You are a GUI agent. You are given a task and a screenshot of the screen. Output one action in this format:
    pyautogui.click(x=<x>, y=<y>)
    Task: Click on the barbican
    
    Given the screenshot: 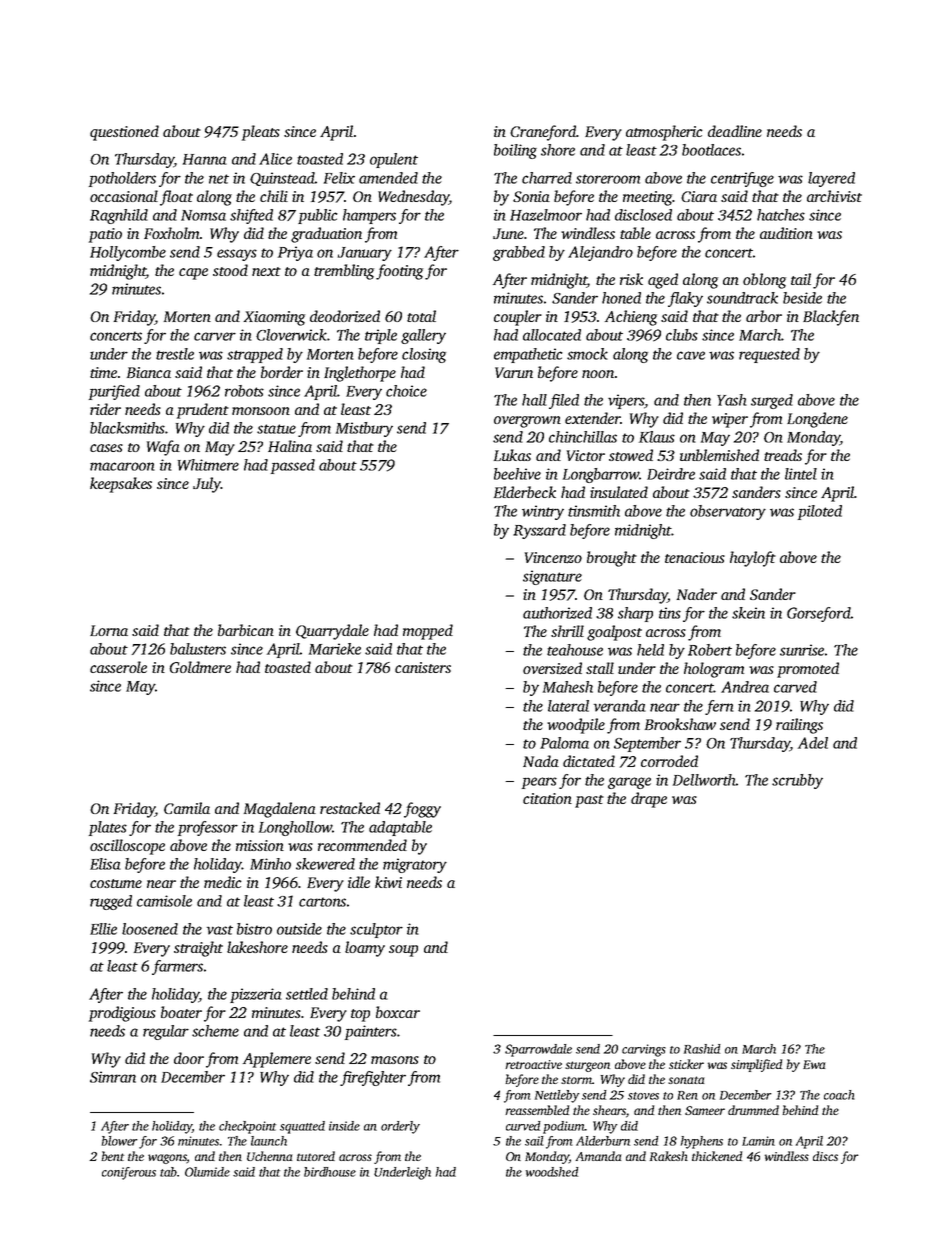 What is the action you would take?
    pyautogui.click(x=246, y=630)
